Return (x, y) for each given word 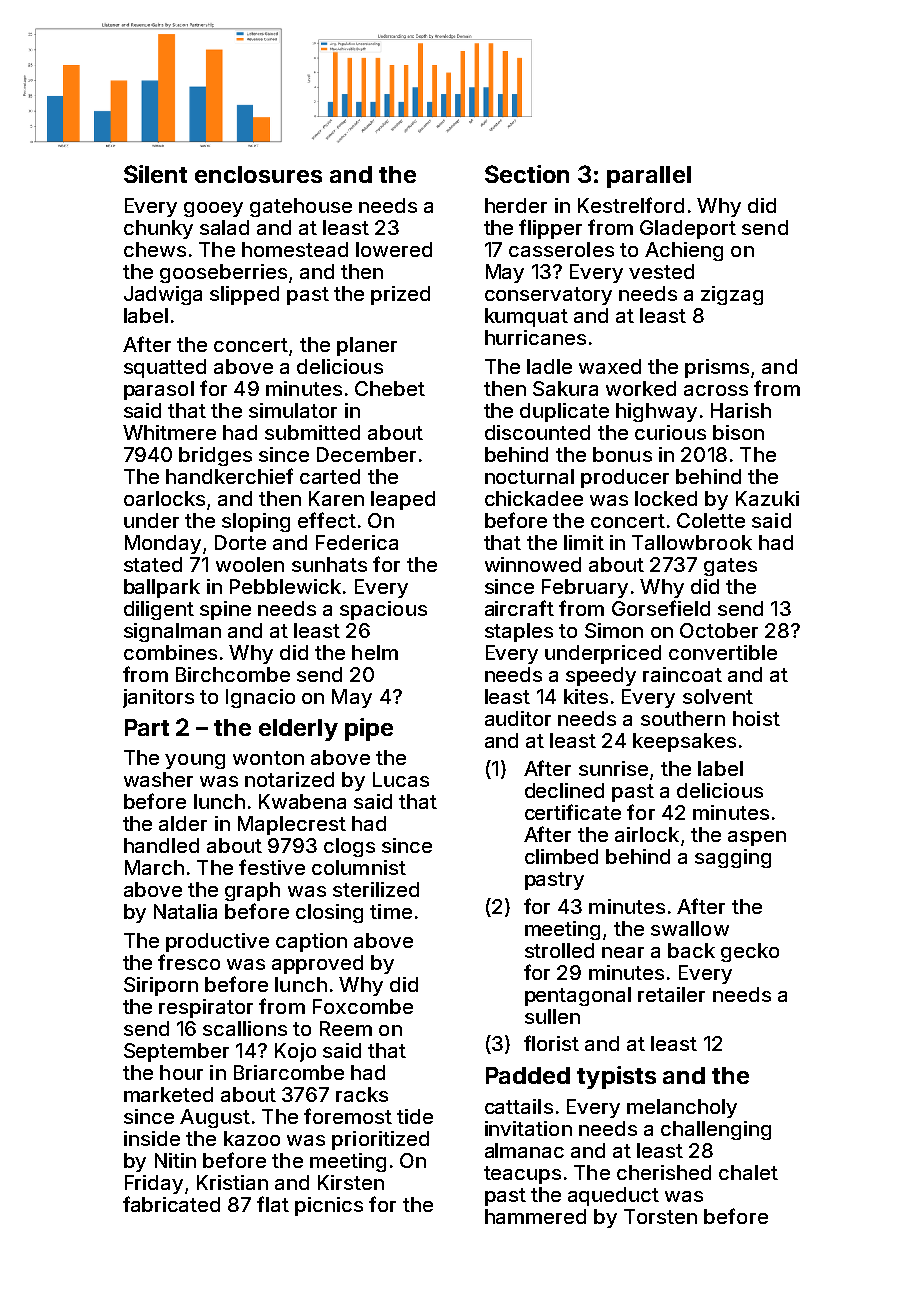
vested (661, 271)
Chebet (390, 388)
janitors (158, 698)
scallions (245, 1028)
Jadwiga (163, 295)
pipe (369, 729)
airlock (647, 834)
